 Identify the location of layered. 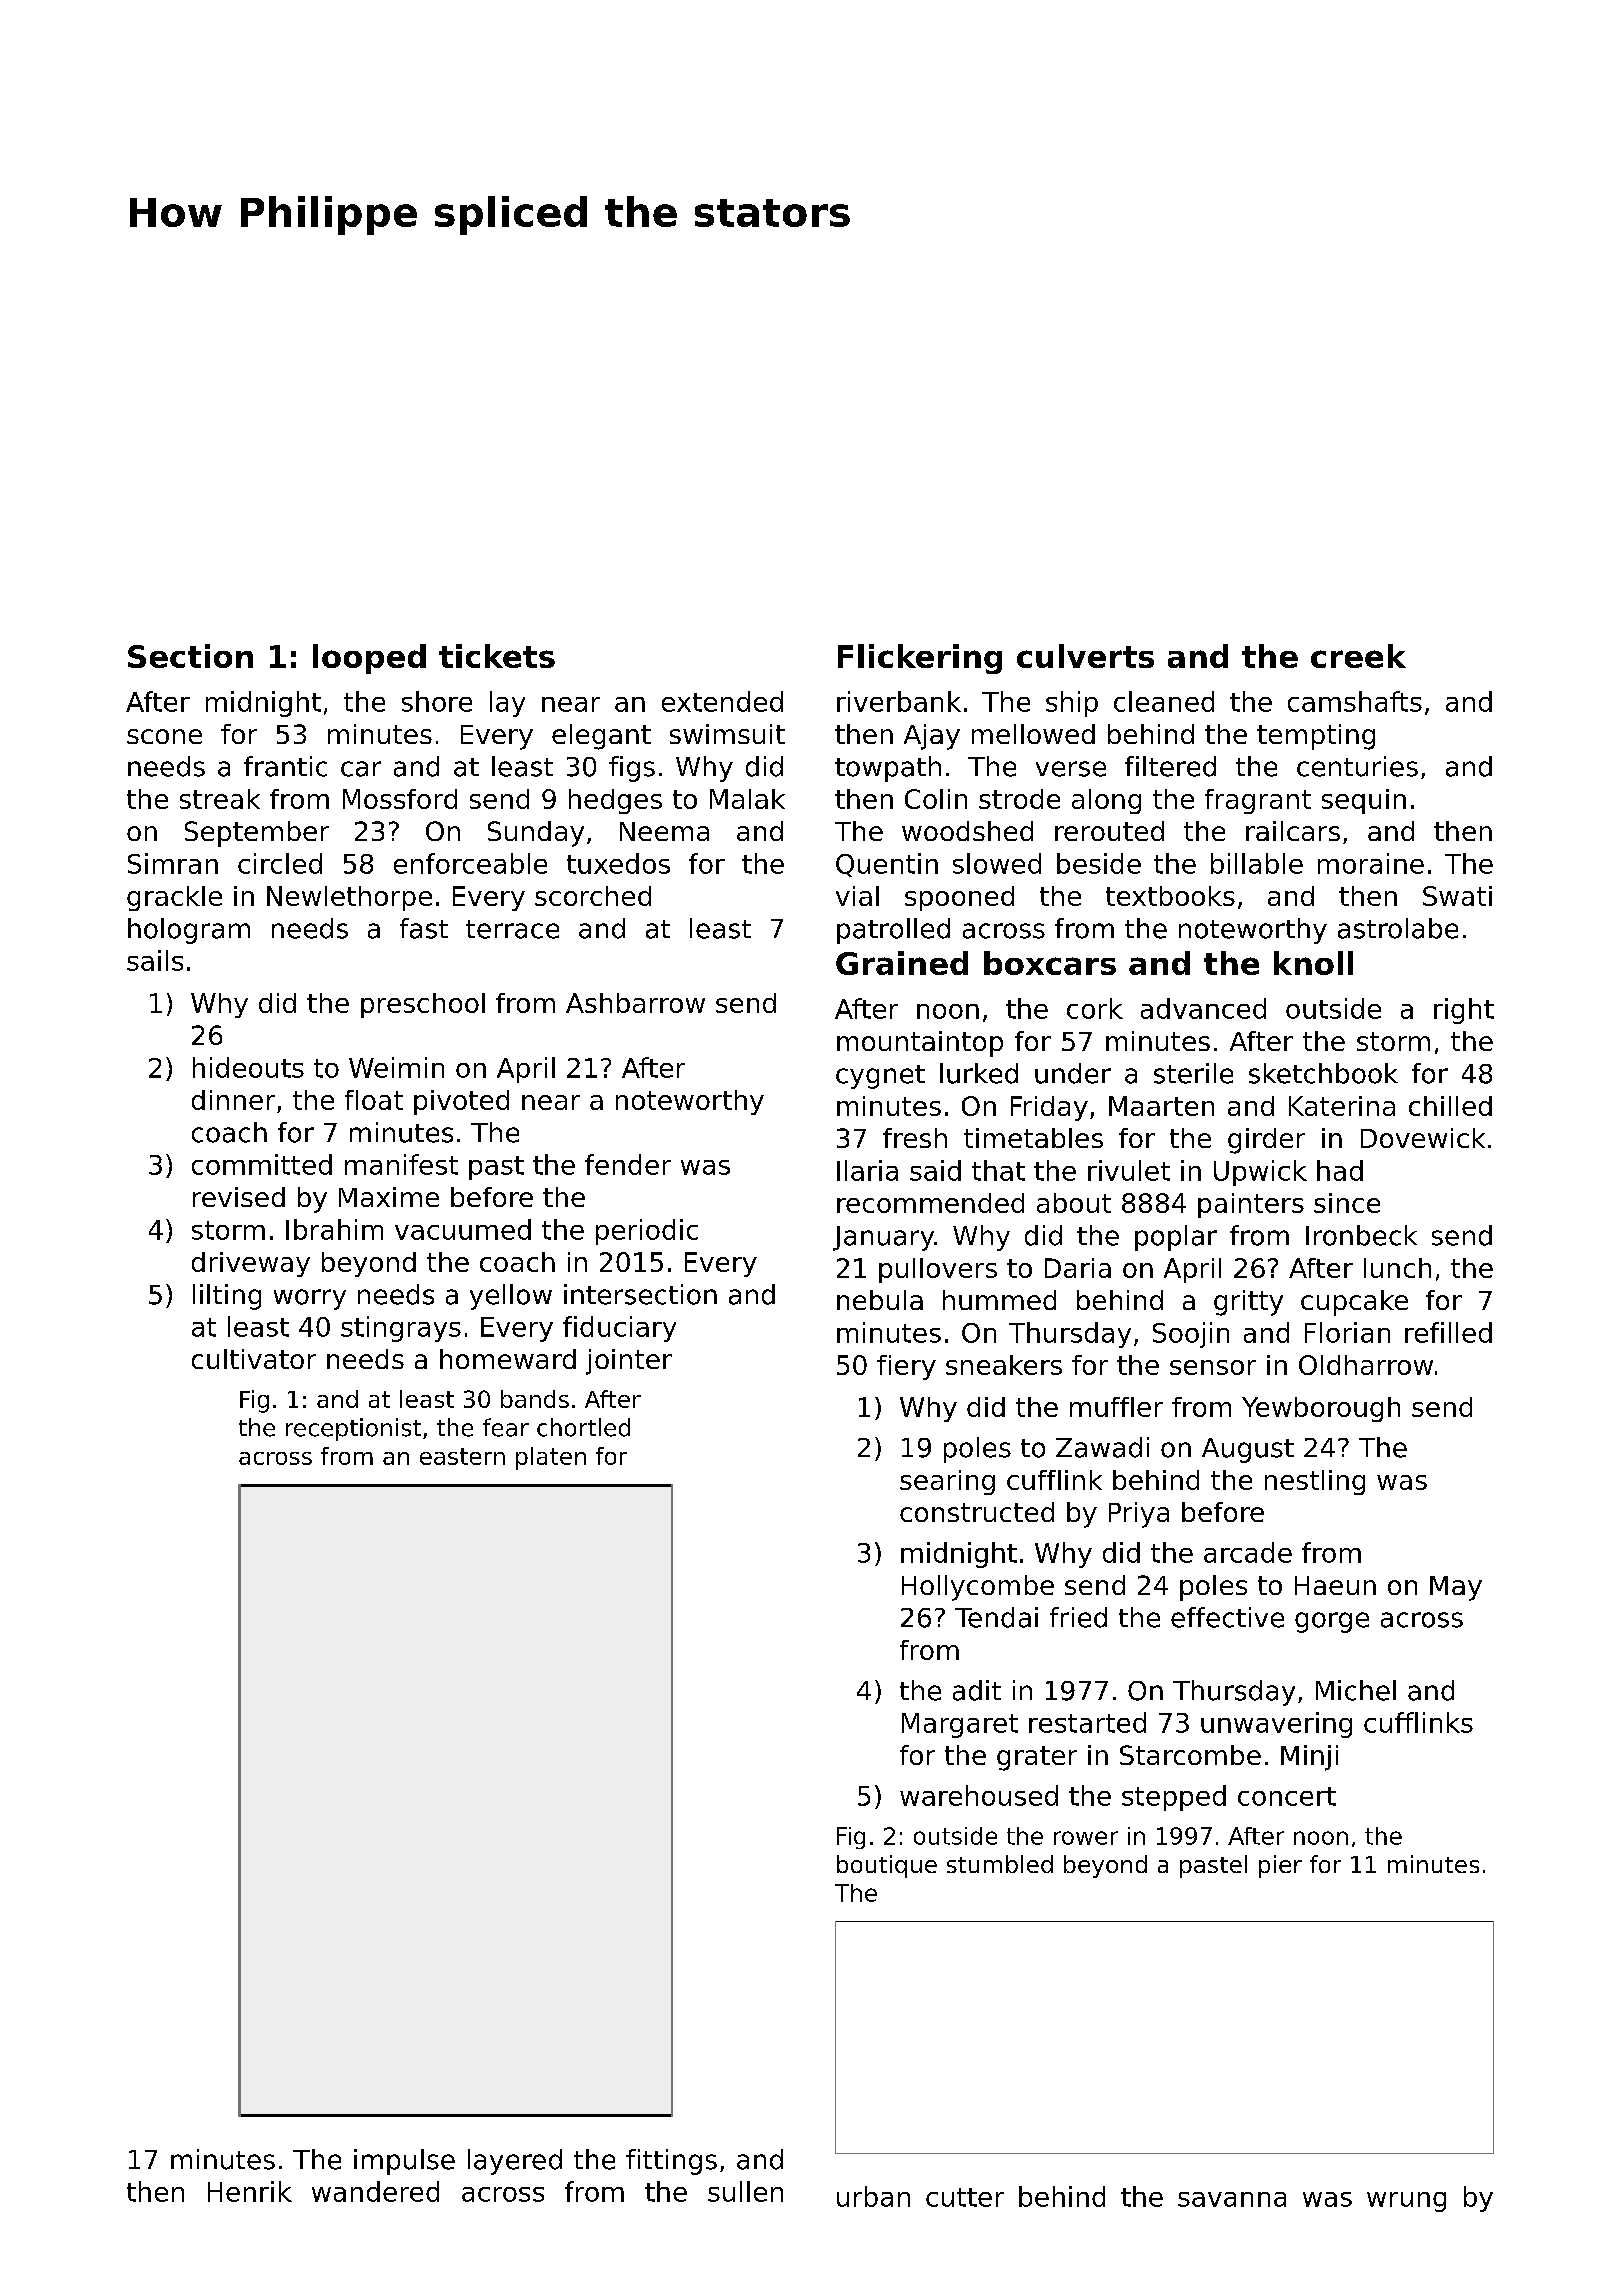
(515, 2162).
